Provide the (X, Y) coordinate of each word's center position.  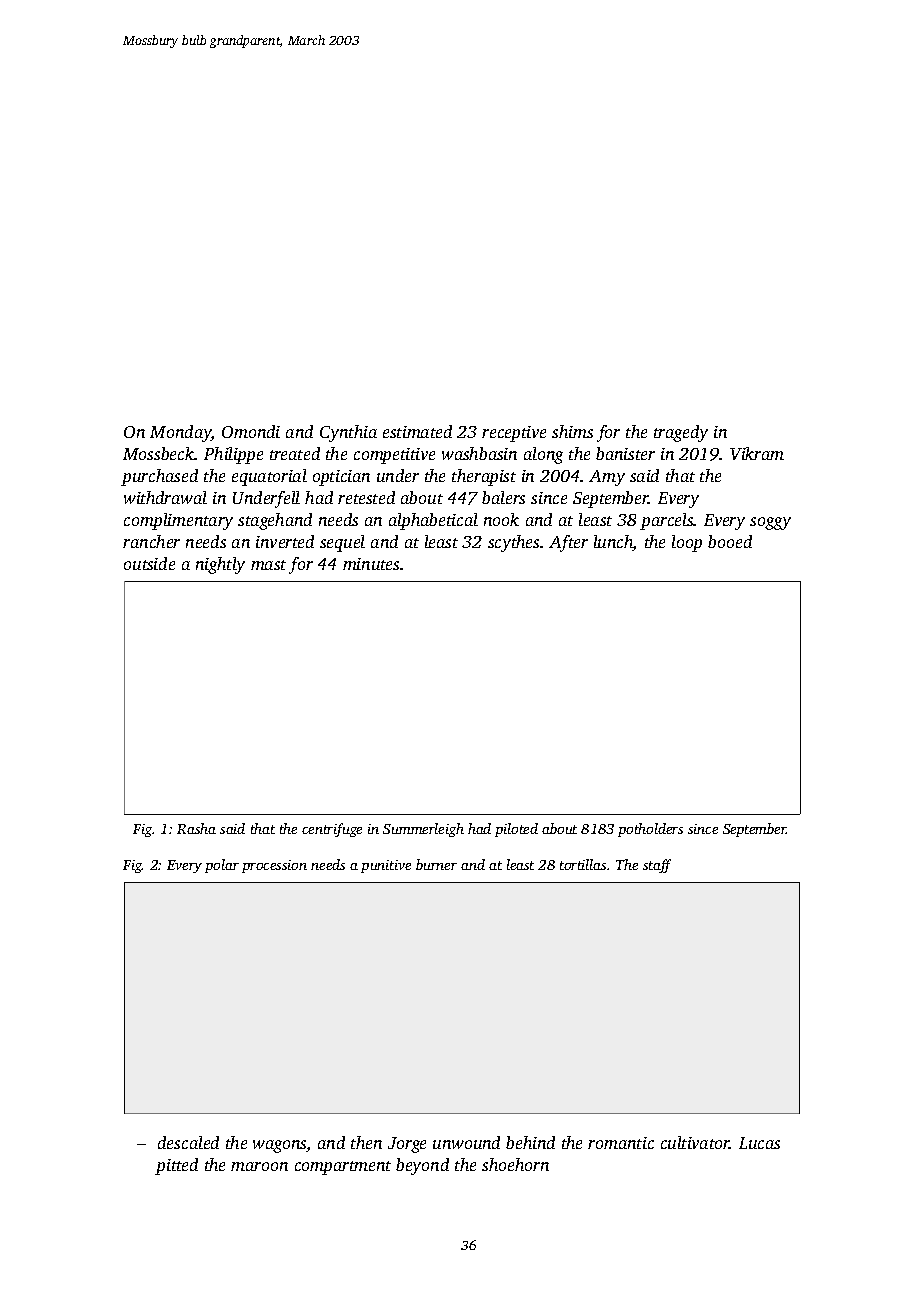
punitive (386, 866)
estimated (417, 431)
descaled (188, 1142)
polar (222, 866)
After (568, 543)
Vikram (757, 453)
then (366, 1142)
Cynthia (348, 433)
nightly (220, 565)
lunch (613, 543)
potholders (650, 830)
